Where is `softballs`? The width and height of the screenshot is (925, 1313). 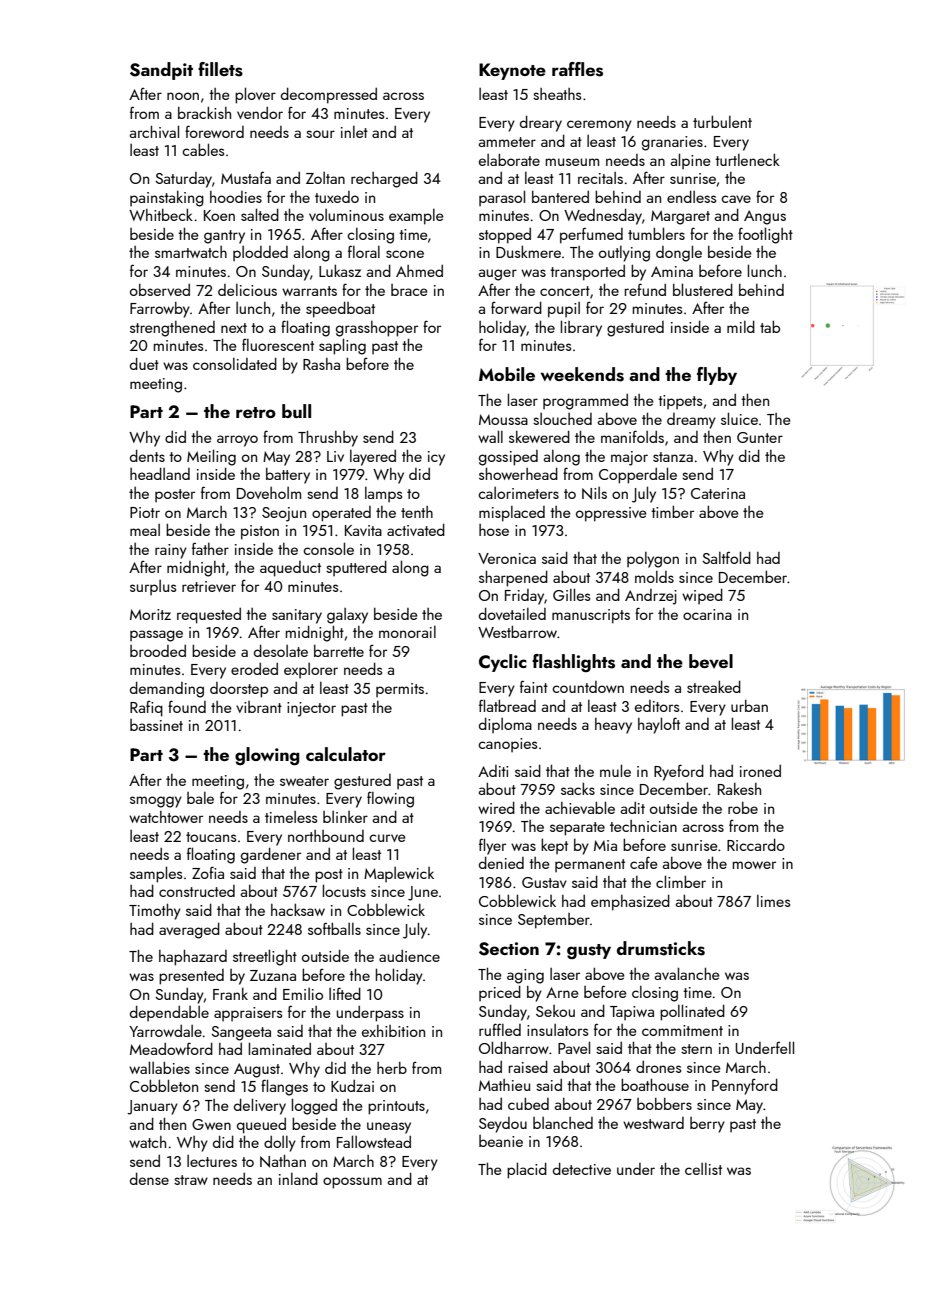
softballs is located at coordinates (334, 928).
